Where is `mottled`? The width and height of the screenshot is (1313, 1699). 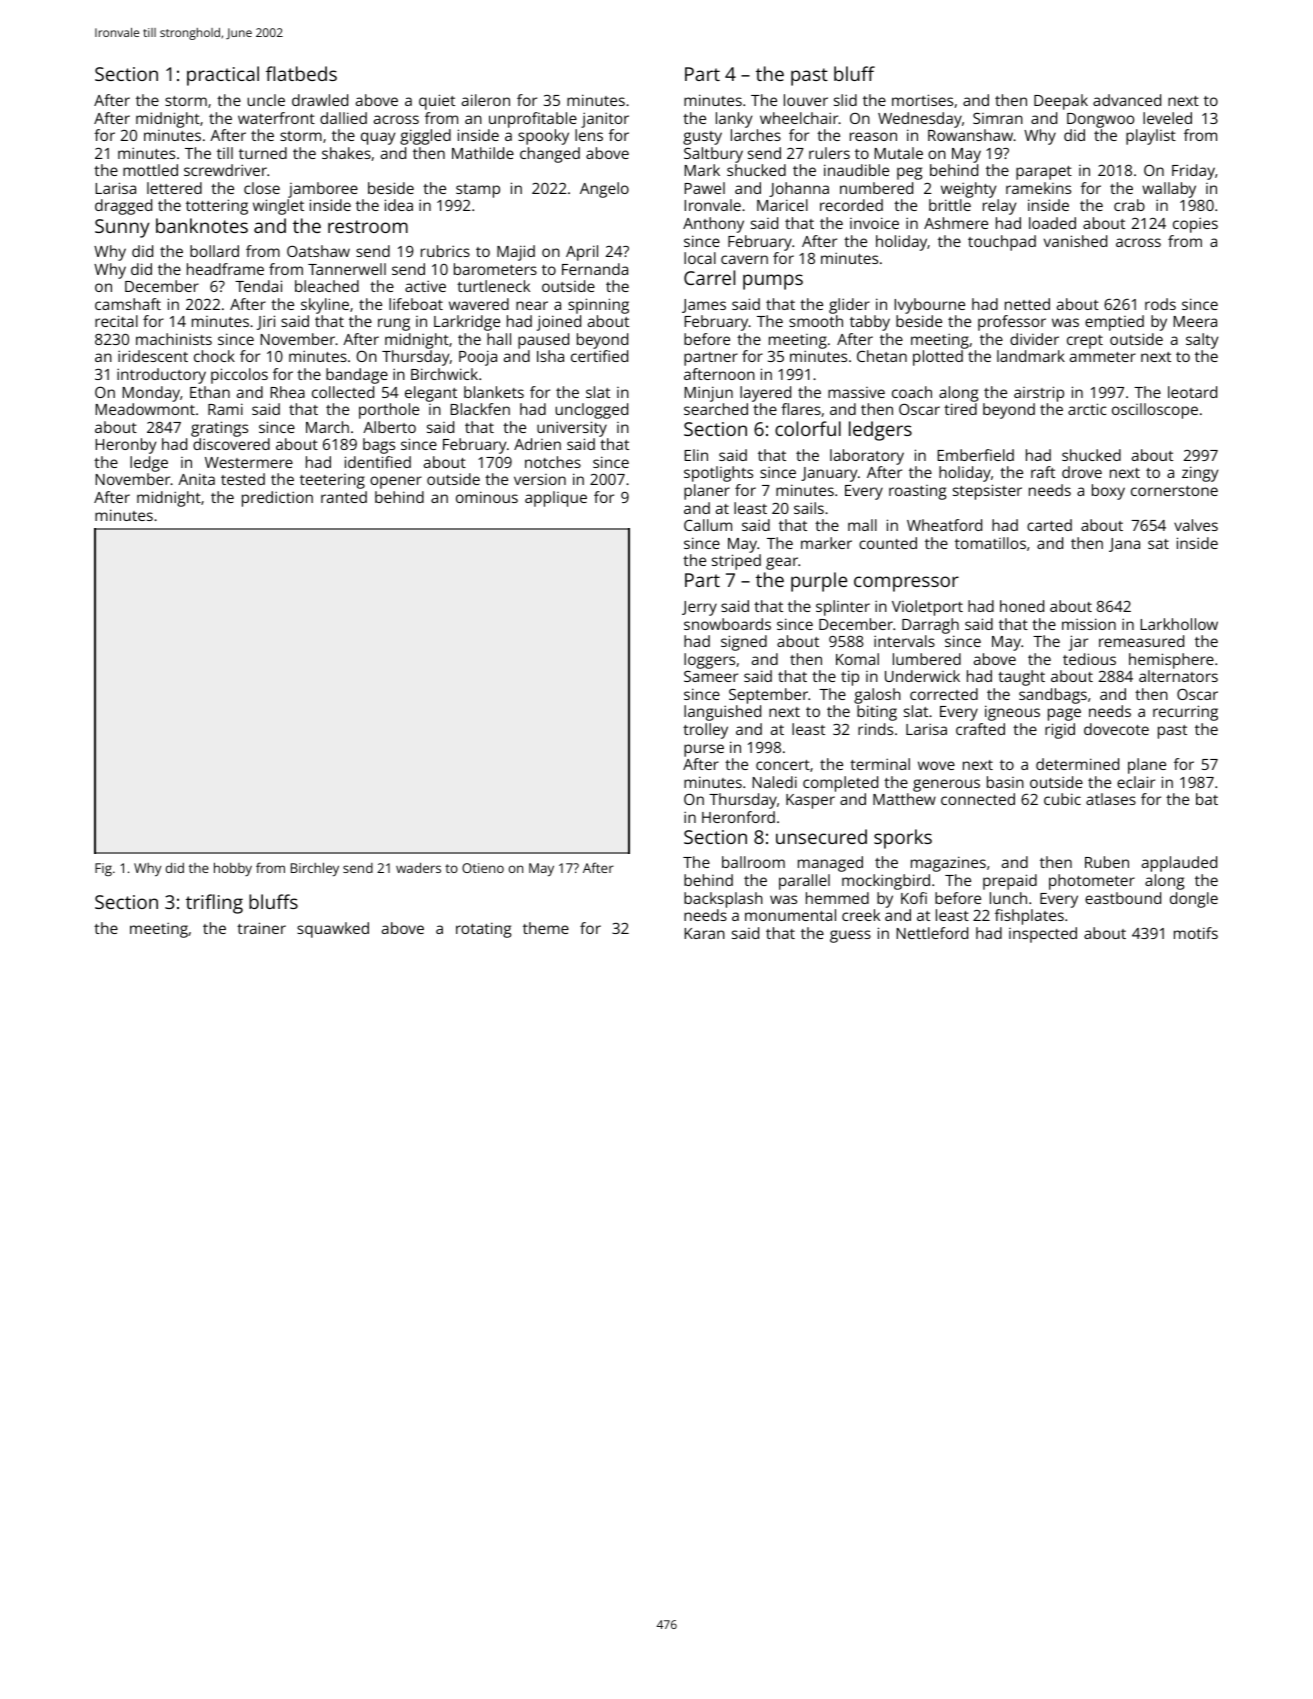
mottled is located at coordinates (150, 170).
